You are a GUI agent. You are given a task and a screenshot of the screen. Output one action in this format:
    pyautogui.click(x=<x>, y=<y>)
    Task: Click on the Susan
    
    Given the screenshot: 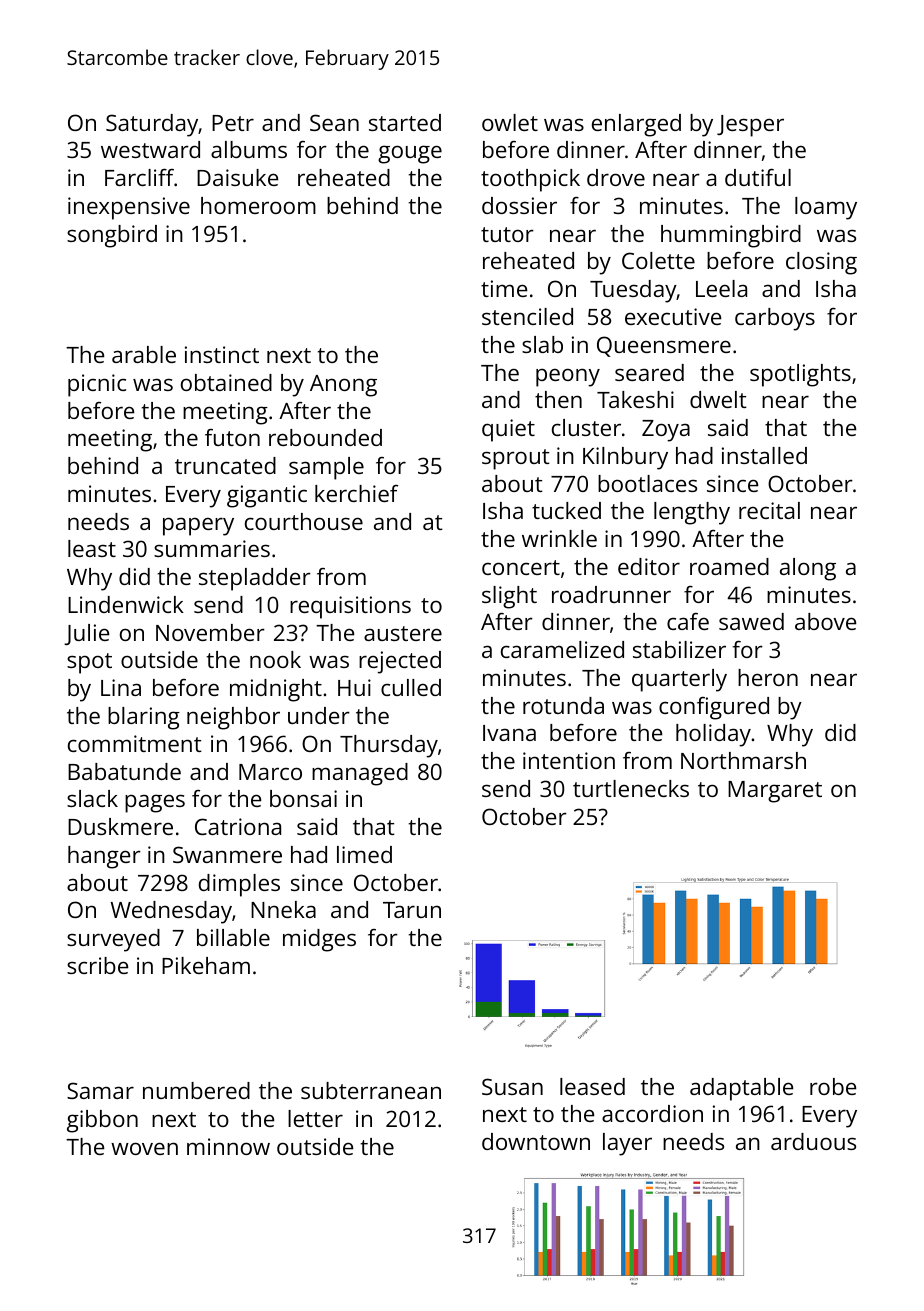 What is the action you would take?
    pyautogui.click(x=512, y=1086)
